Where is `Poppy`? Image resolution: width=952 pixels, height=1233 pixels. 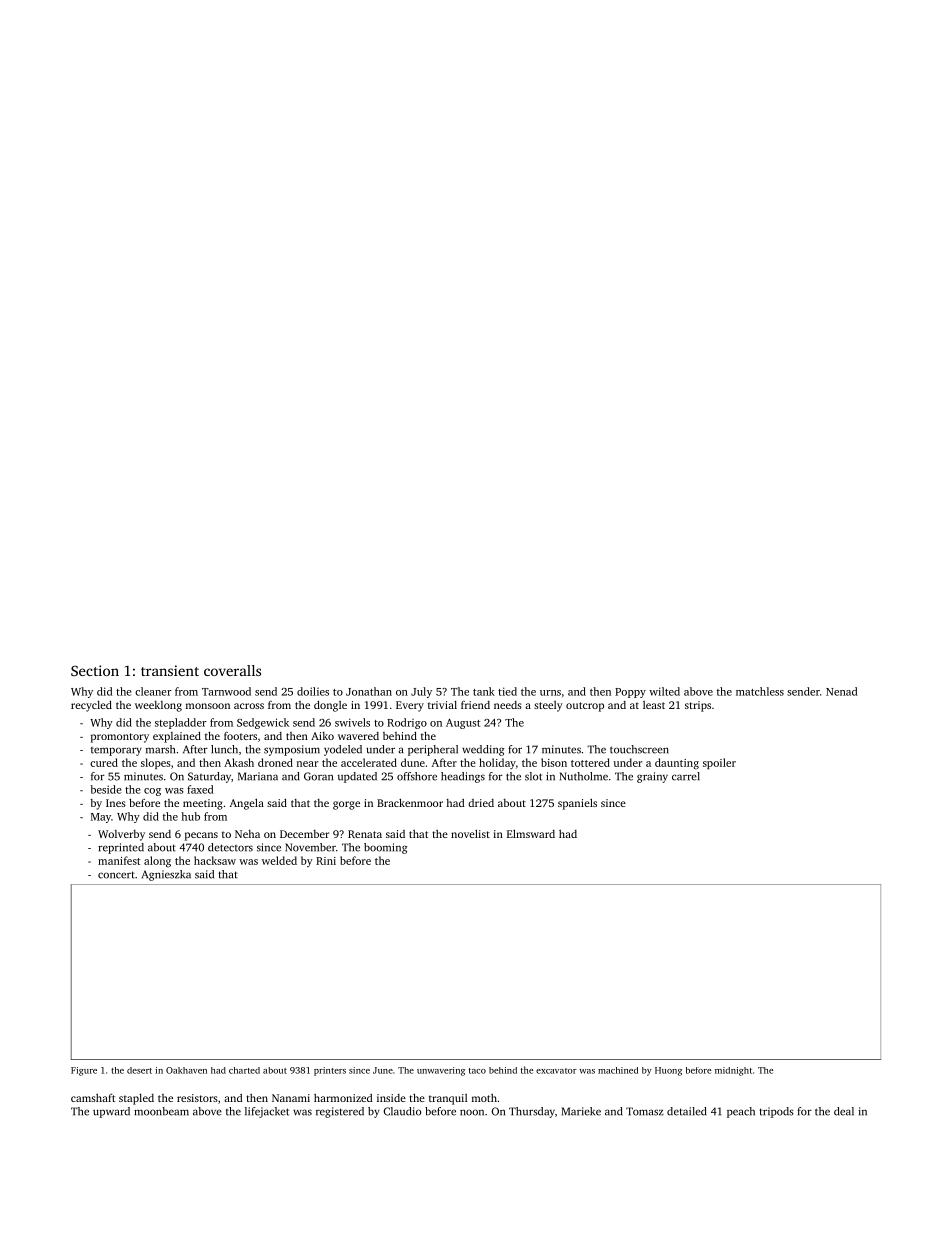
Poppy is located at coordinates (630, 693).
